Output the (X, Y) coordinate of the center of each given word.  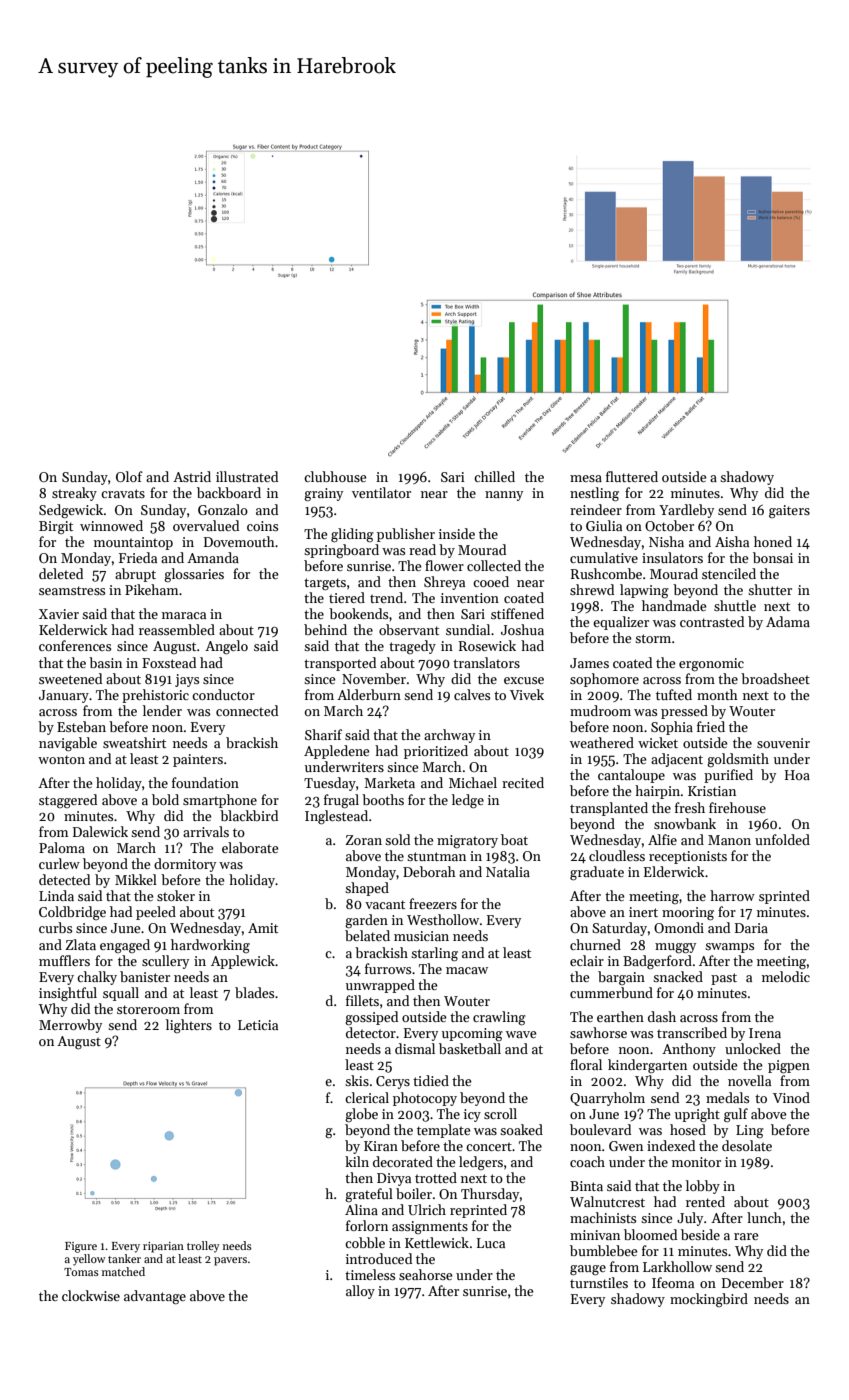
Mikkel (136, 879)
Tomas (81, 1272)
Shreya (444, 583)
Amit (263, 928)
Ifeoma (673, 1282)
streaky (74, 494)
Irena (765, 1033)
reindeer (596, 509)
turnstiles (599, 1282)
